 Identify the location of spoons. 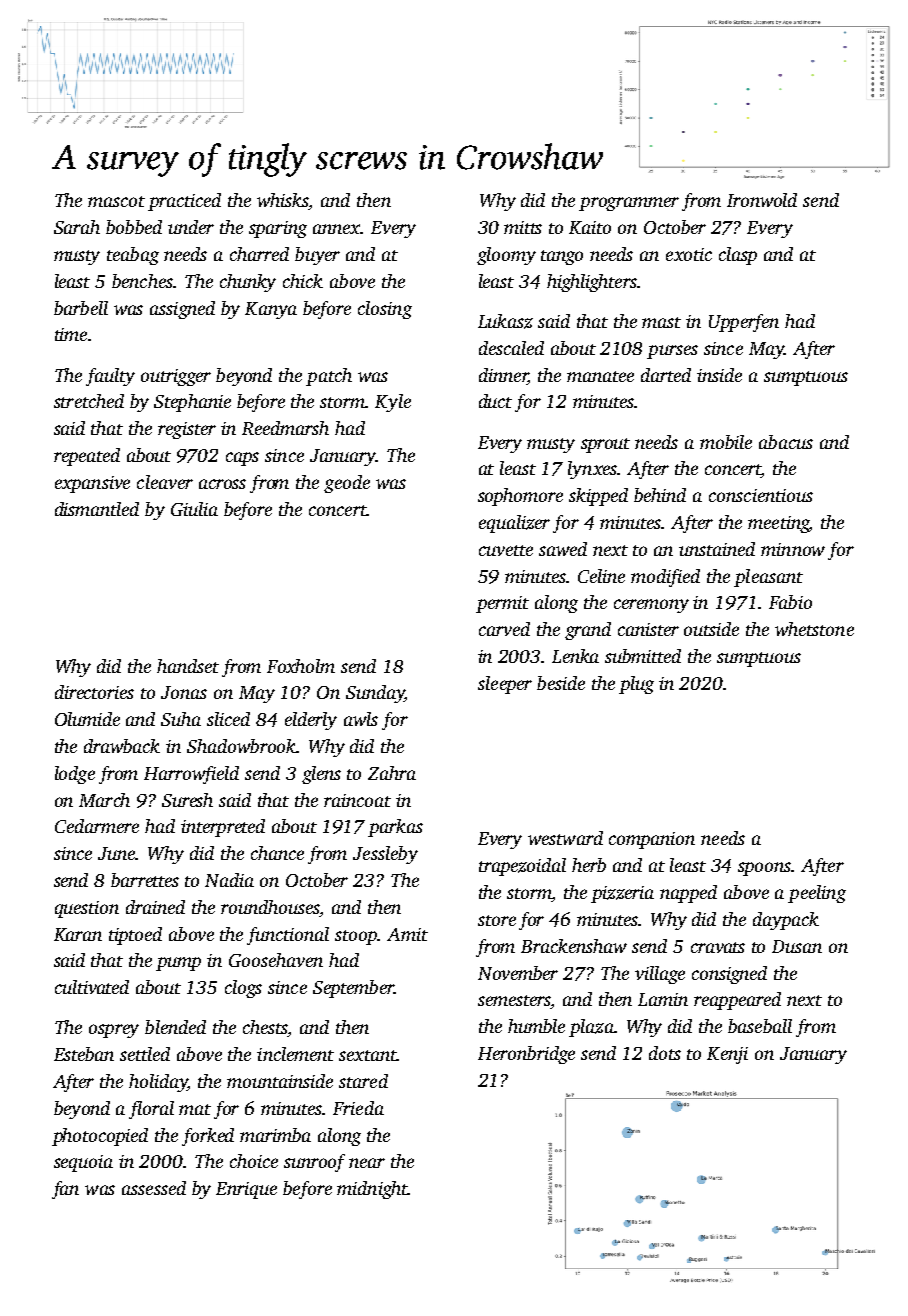
(765, 869).
